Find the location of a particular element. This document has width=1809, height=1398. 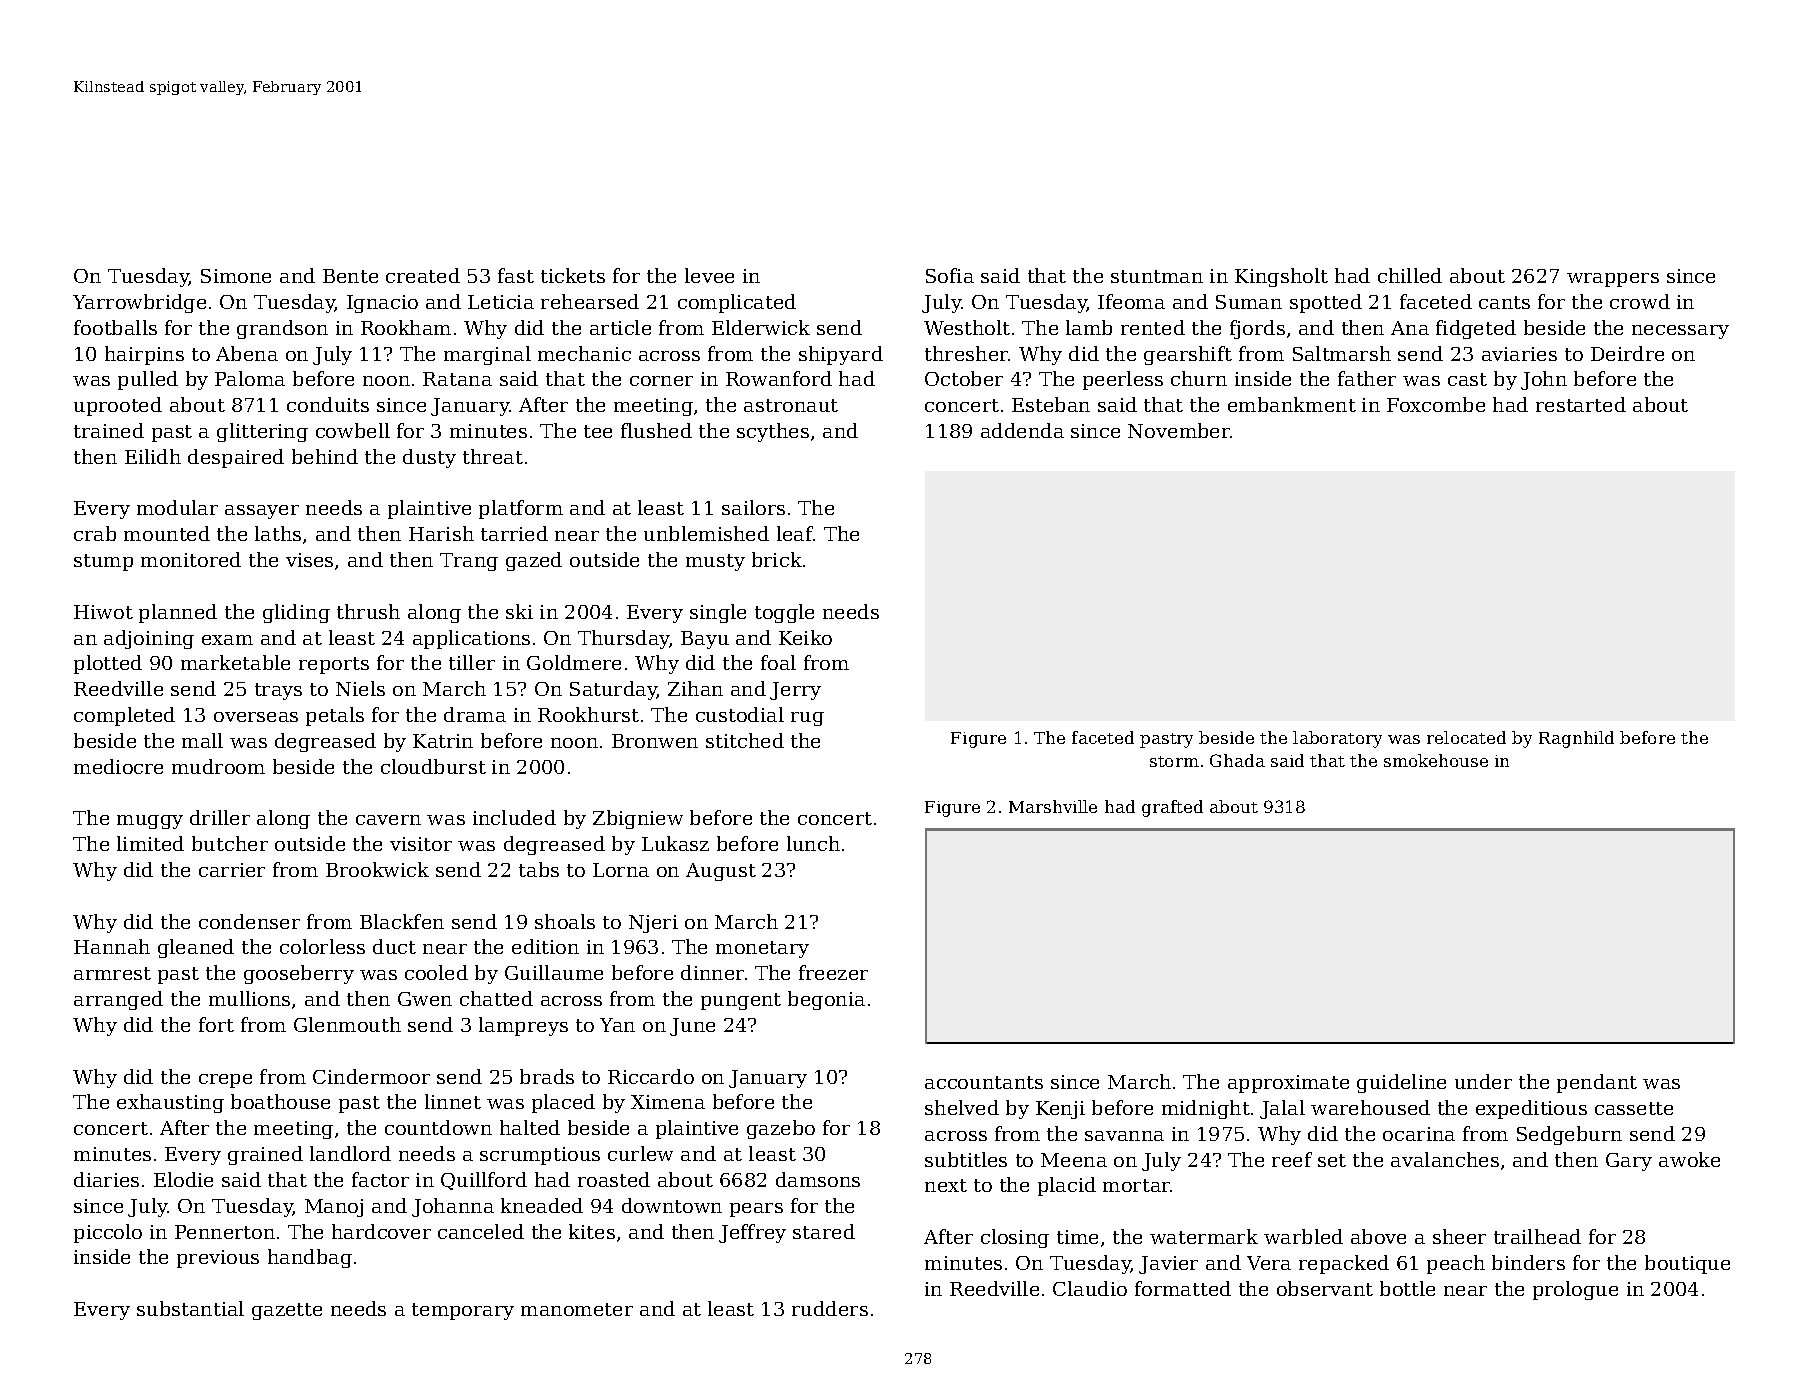

shipyard is located at coordinates (841, 355).
